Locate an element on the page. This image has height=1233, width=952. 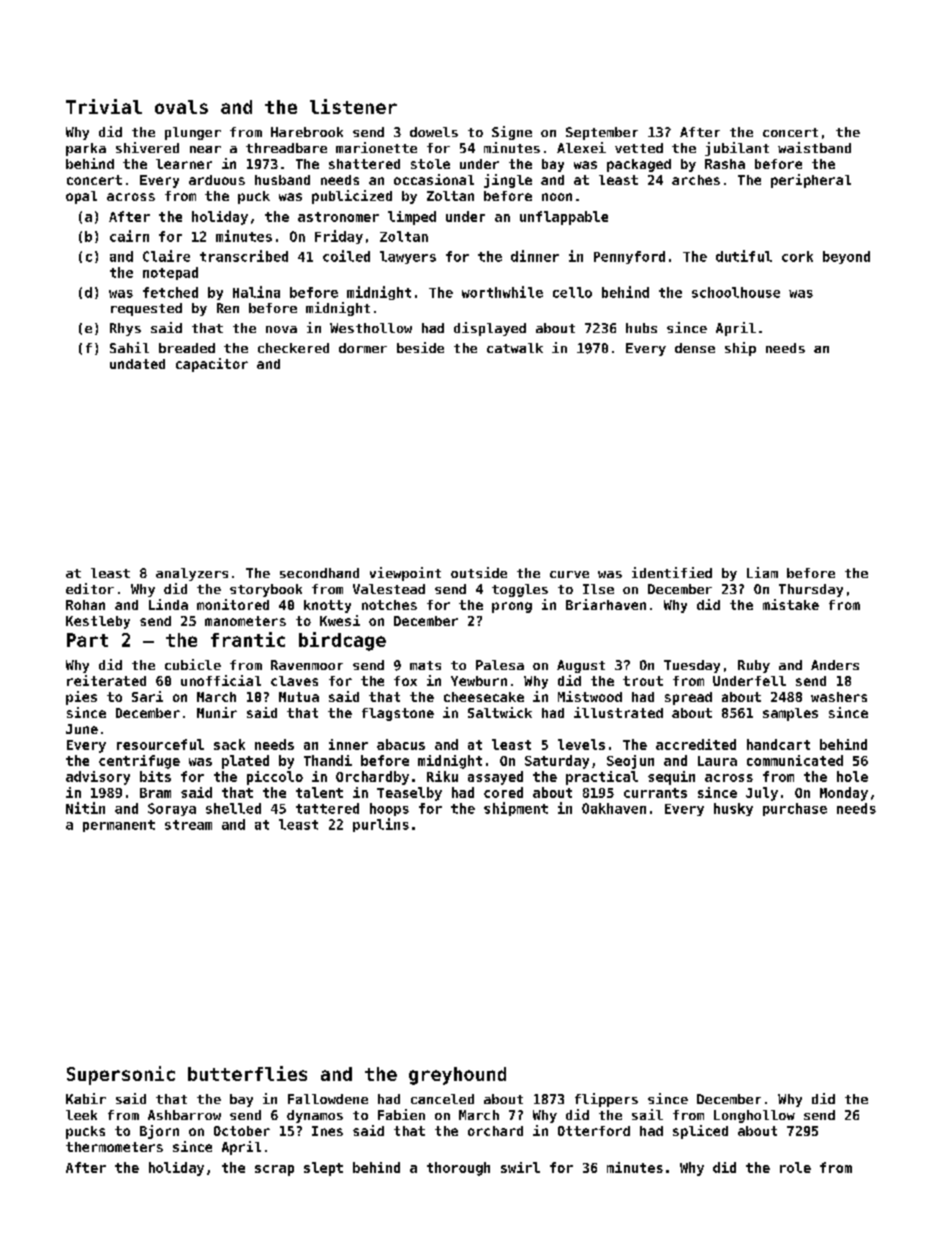
capacitor is located at coordinates (212, 365).
